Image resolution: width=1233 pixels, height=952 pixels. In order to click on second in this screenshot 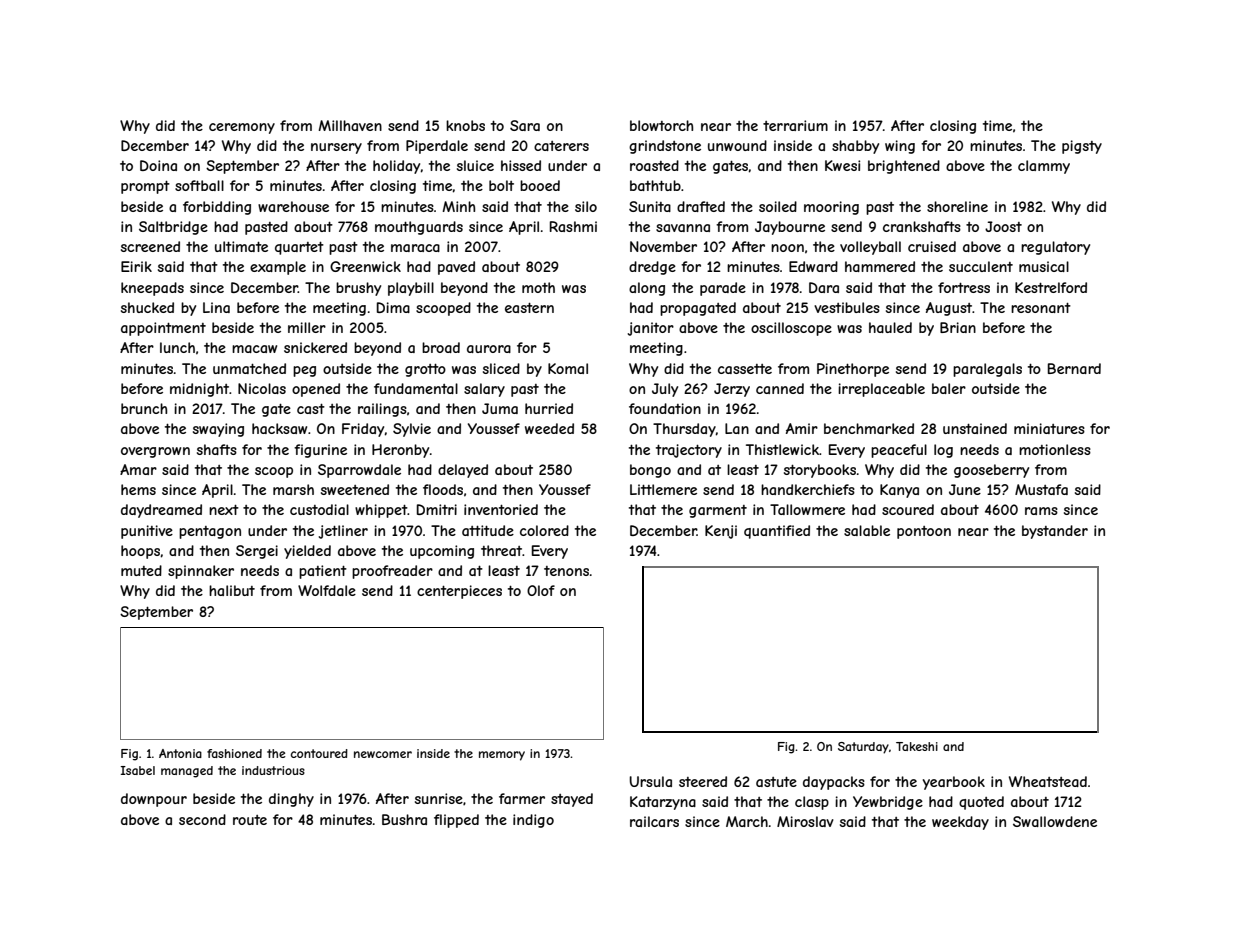, I will do `click(202, 819)`.
